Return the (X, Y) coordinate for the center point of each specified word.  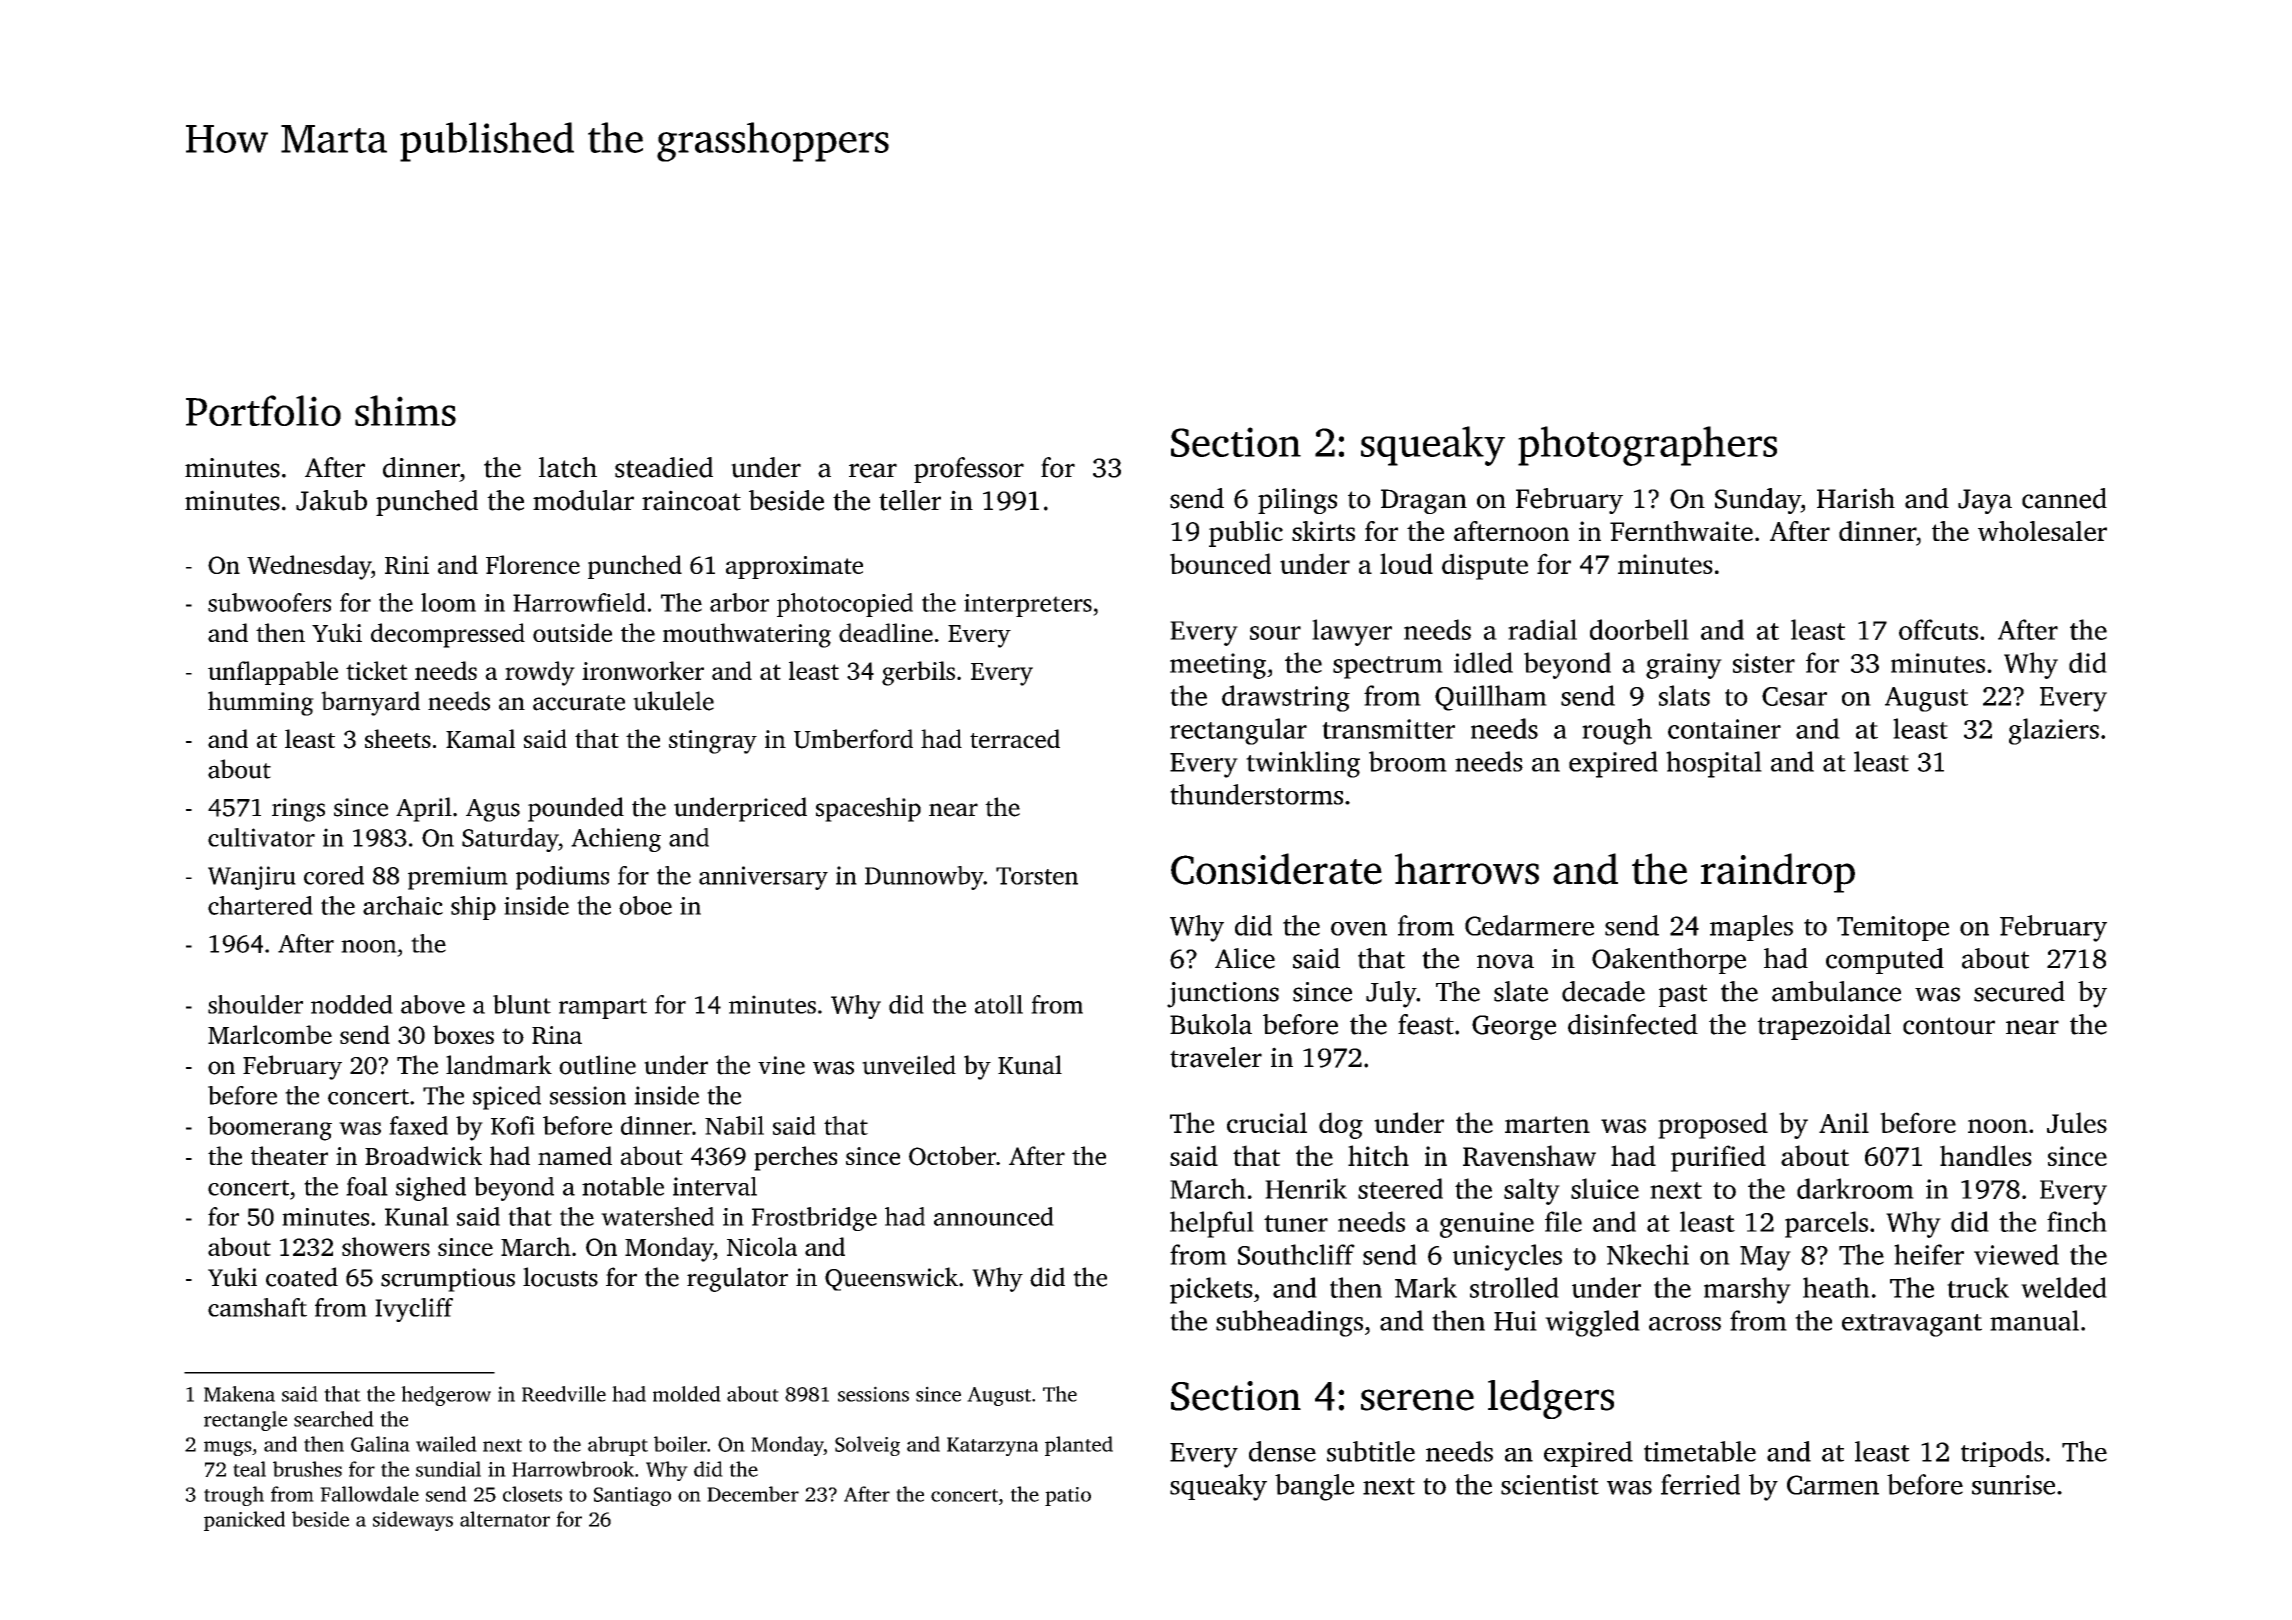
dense (1282, 1451)
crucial (1267, 1122)
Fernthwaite (1681, 531)
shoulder (255, 1004)
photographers (1647, 446)
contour (1949, 1026)
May (1765, 1258)
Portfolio (263, 410)
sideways (413, 1521)
